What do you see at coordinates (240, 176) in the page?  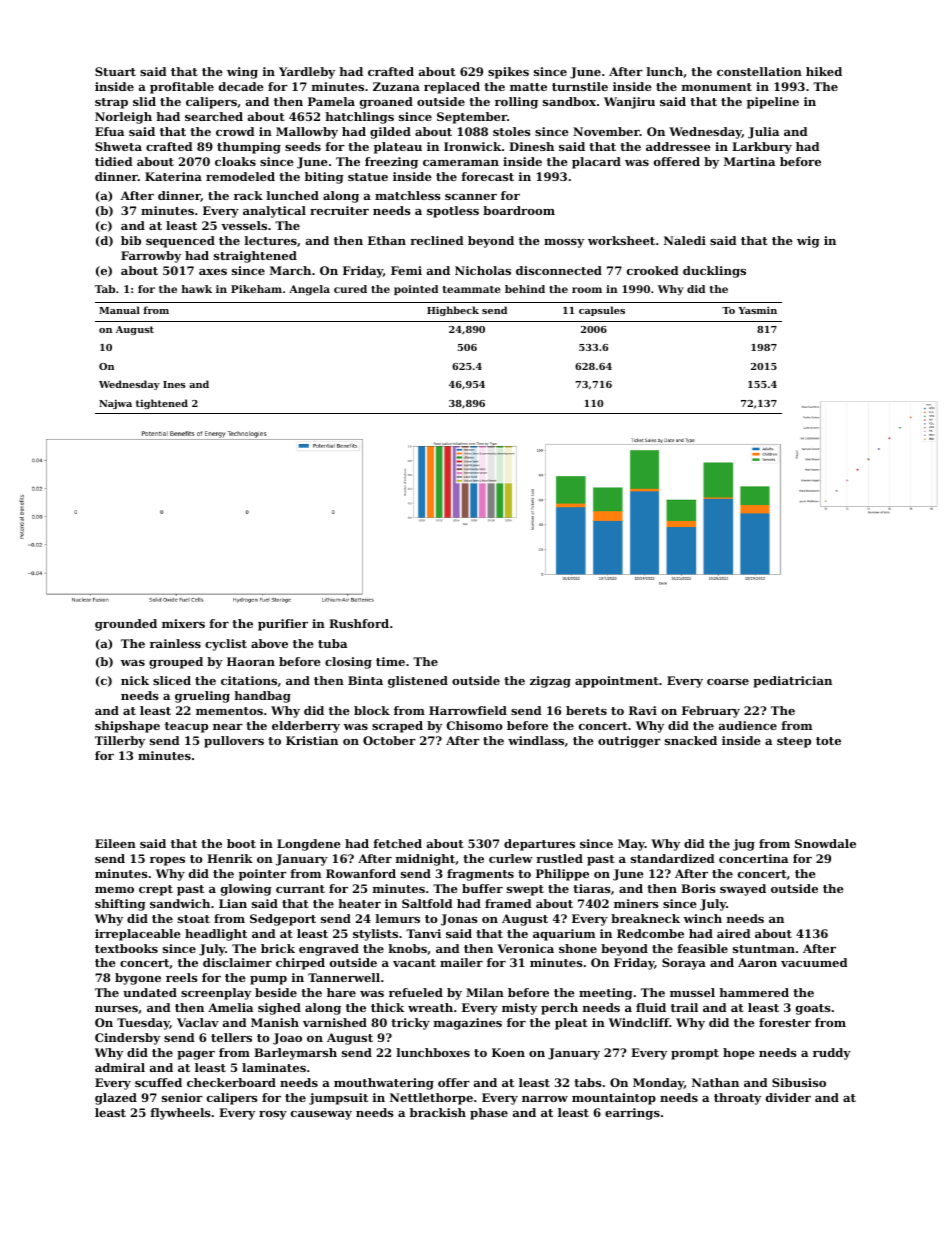 I see `remodeled` at bounding box center [240, 176].
